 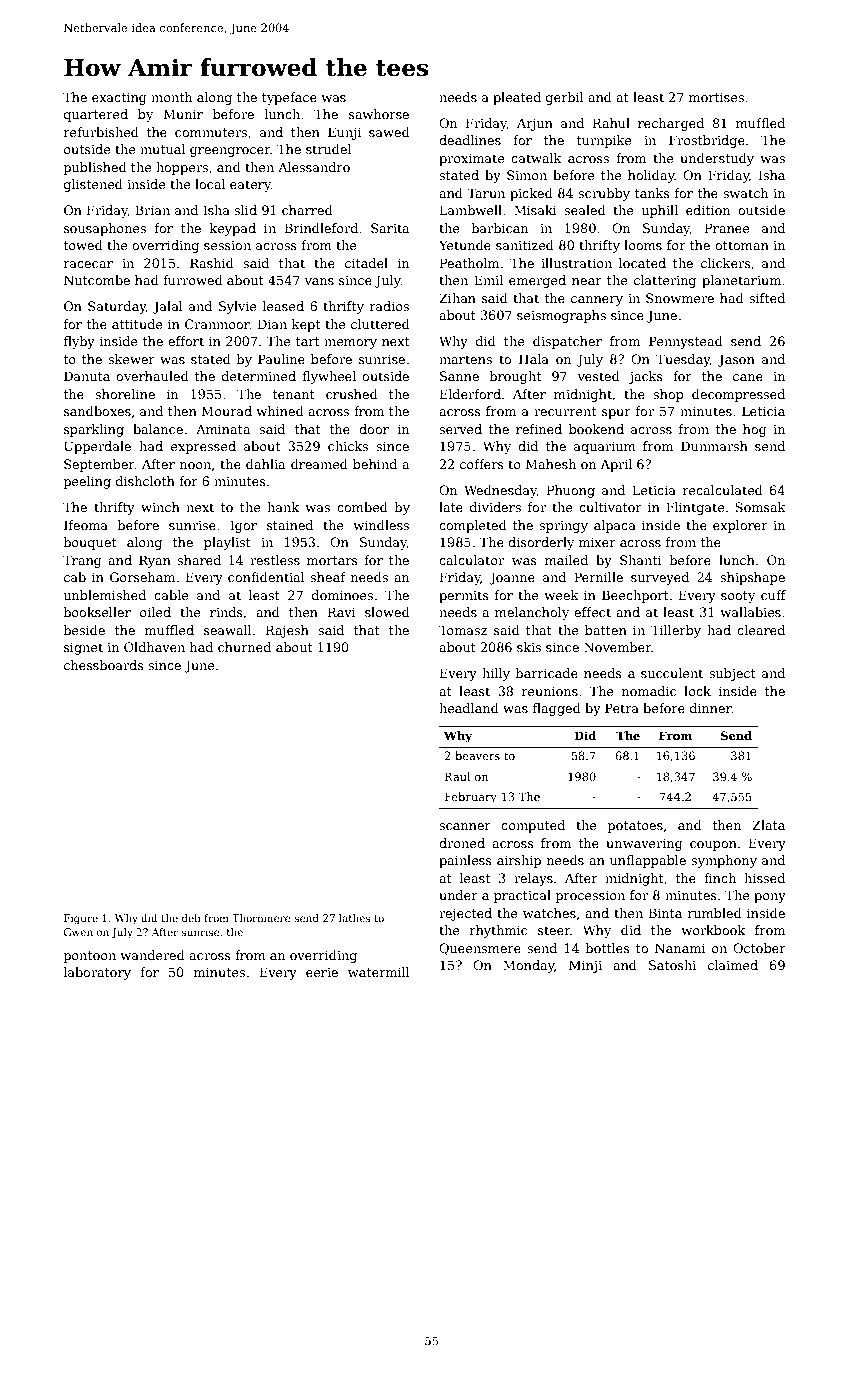 I want to click on coupon, so click(x=713, y=846).
